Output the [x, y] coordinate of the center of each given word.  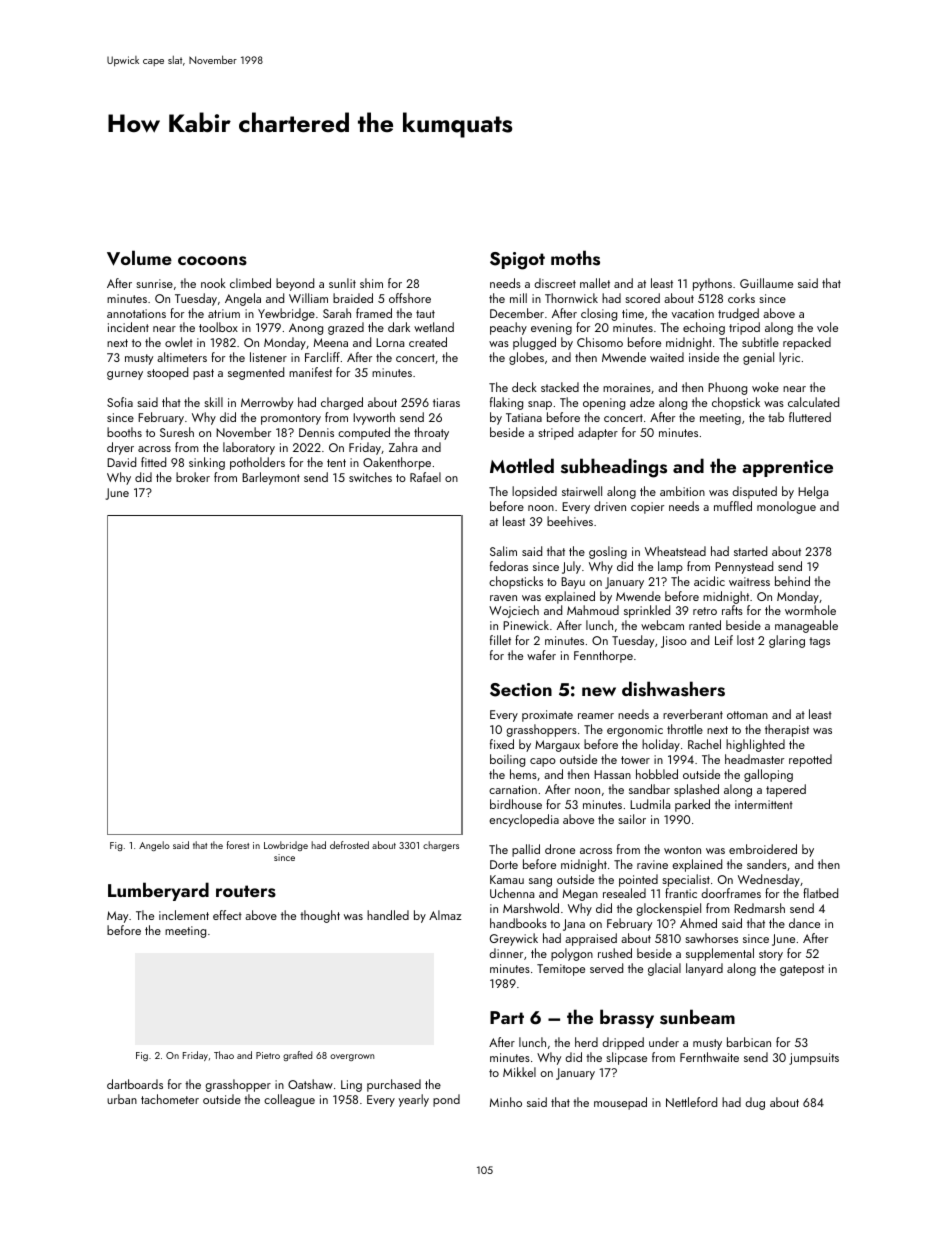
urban [122, 1099]
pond [446, 1100]
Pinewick [526, 625]
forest [238, 845]
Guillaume [766, 283]
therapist [787, 730]
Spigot [517, 261]
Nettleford [691, 1102]
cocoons [212, 261]
